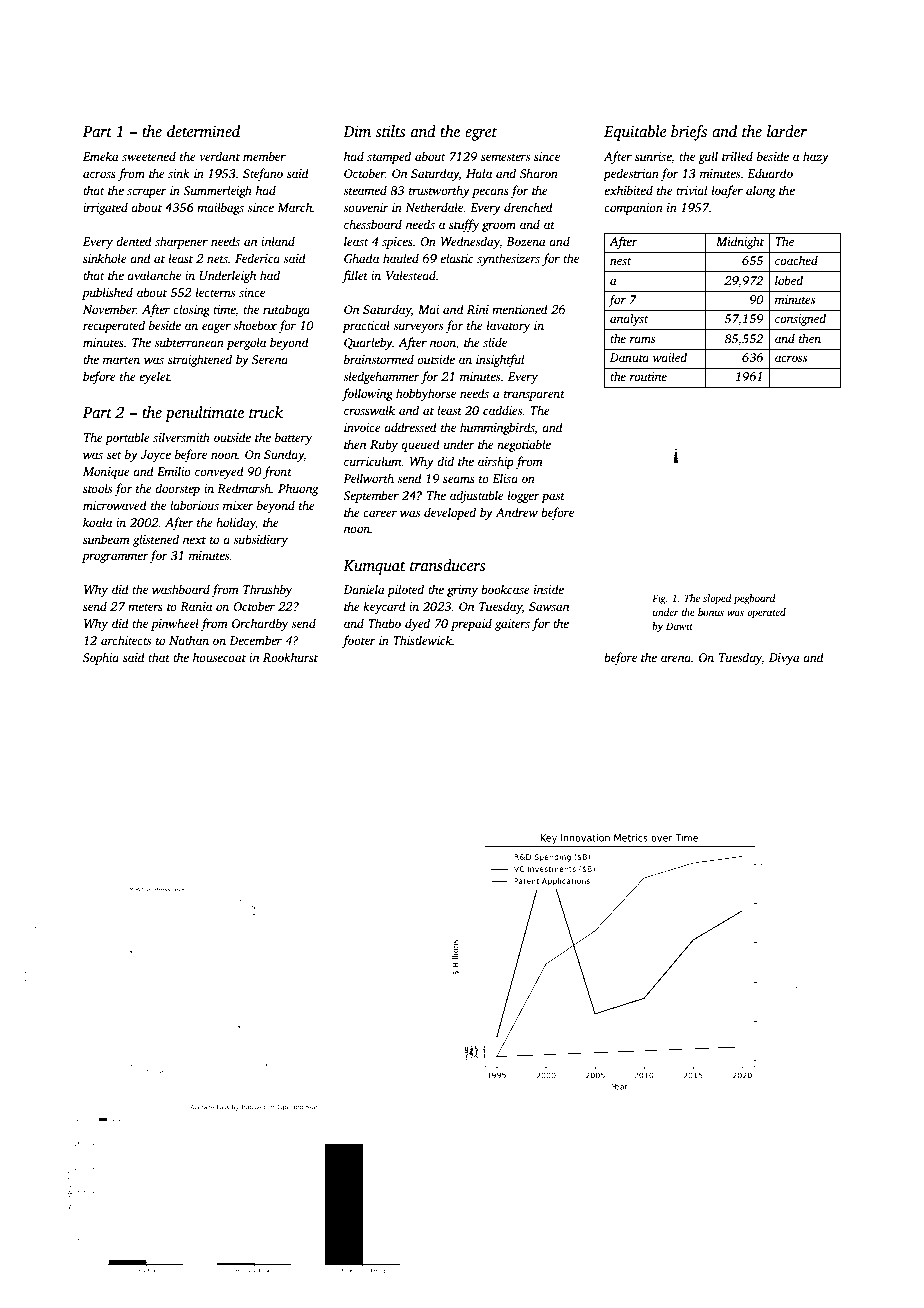  What do you see at coordinates (447, 565) in the screenshot?
I see `transducers` at bounding box center [447, 565].
